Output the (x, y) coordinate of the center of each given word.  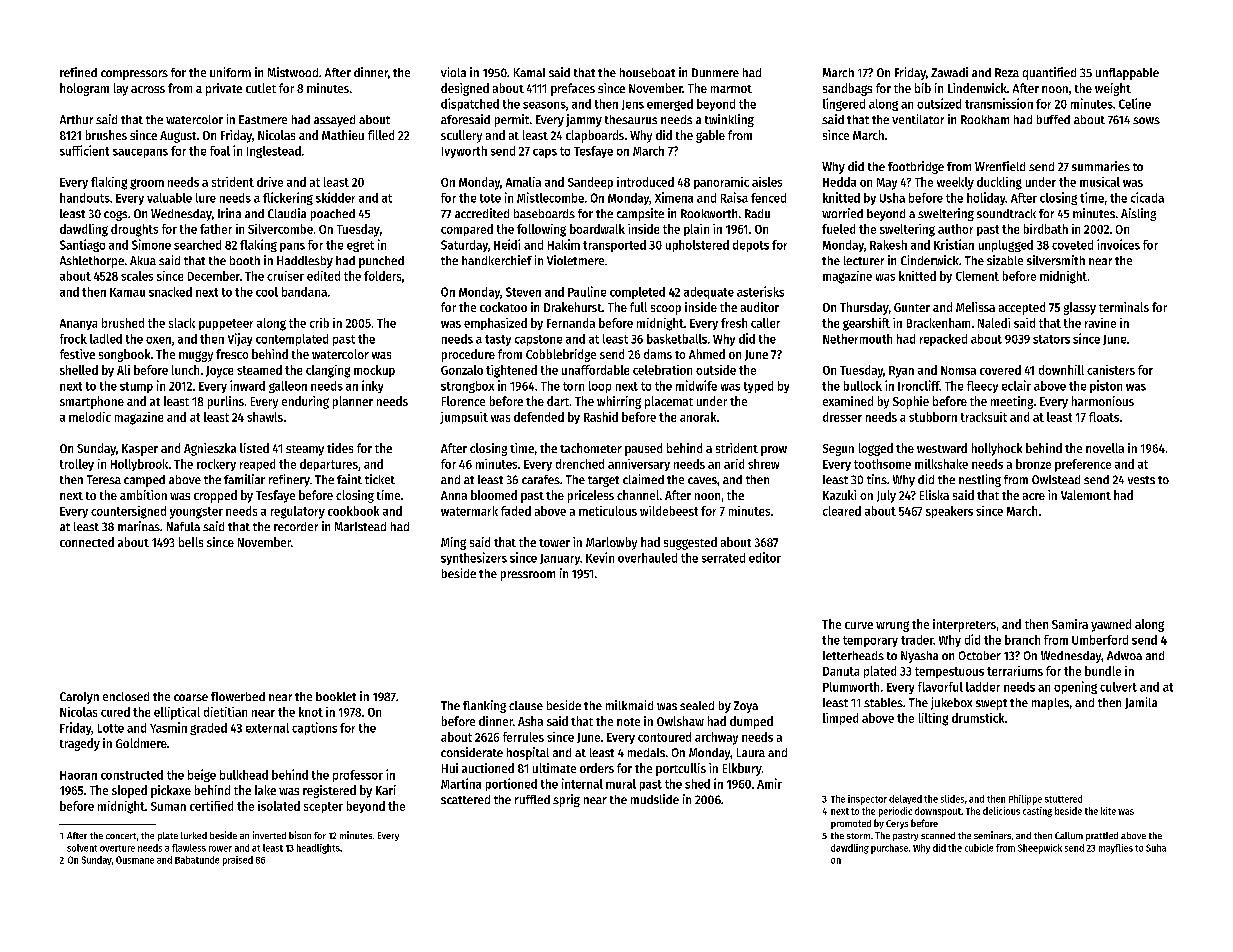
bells (191, 542)
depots (751, 246)
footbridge (916, 167)
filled (381, 135)
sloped (129, 791)
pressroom (528, 576)
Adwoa (1124, 655)
